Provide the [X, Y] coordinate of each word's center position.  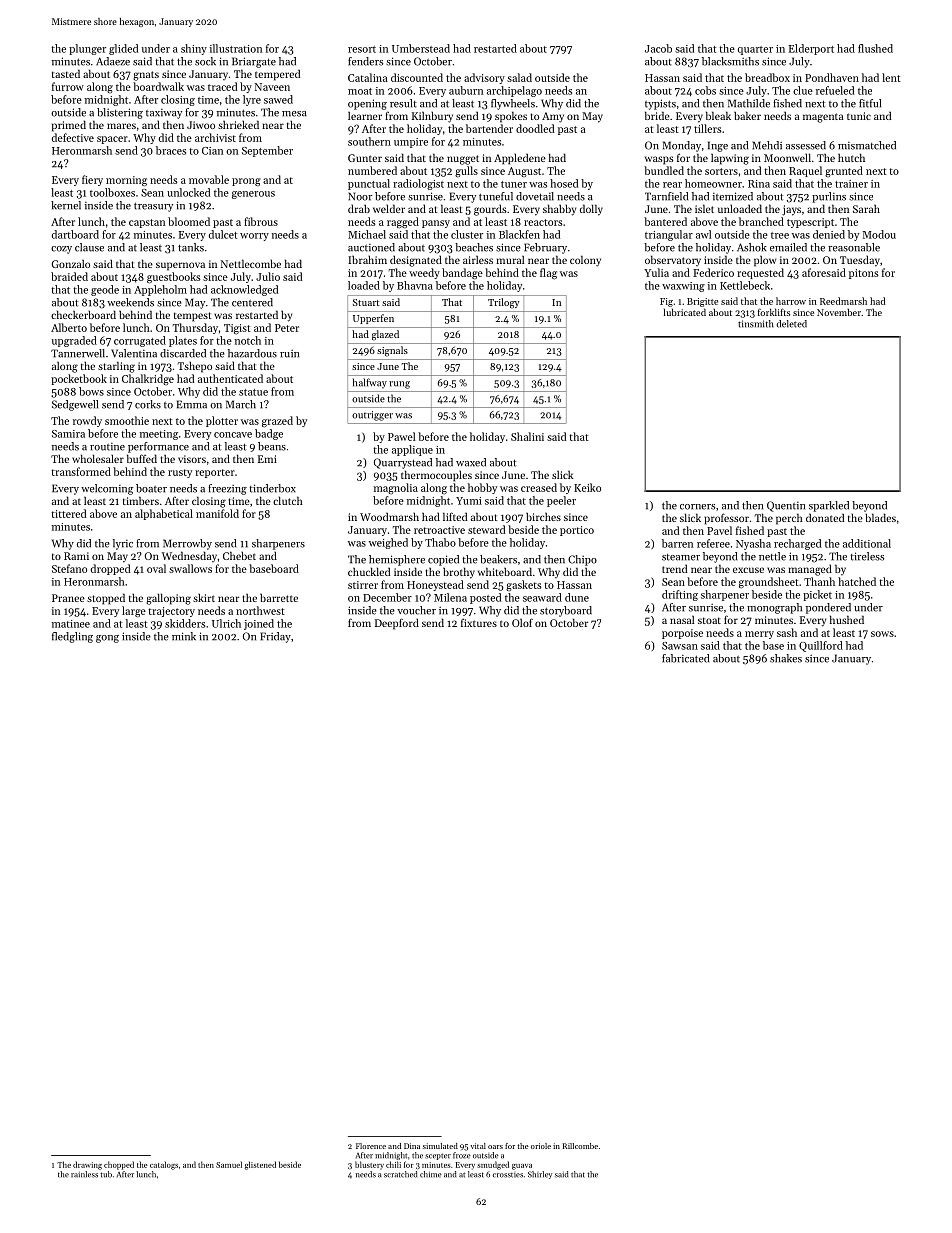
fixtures [479, 622]
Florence [371, 1146]
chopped [119, 1165]
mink [184, 636]
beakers [498, 559]
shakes [786, 658]
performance [158, 447]
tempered [277, 75]
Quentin [786, 506]
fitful [870, 103]
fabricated [685, 658]
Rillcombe [580, 1146]
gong [107, 639]
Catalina [367, 77]
